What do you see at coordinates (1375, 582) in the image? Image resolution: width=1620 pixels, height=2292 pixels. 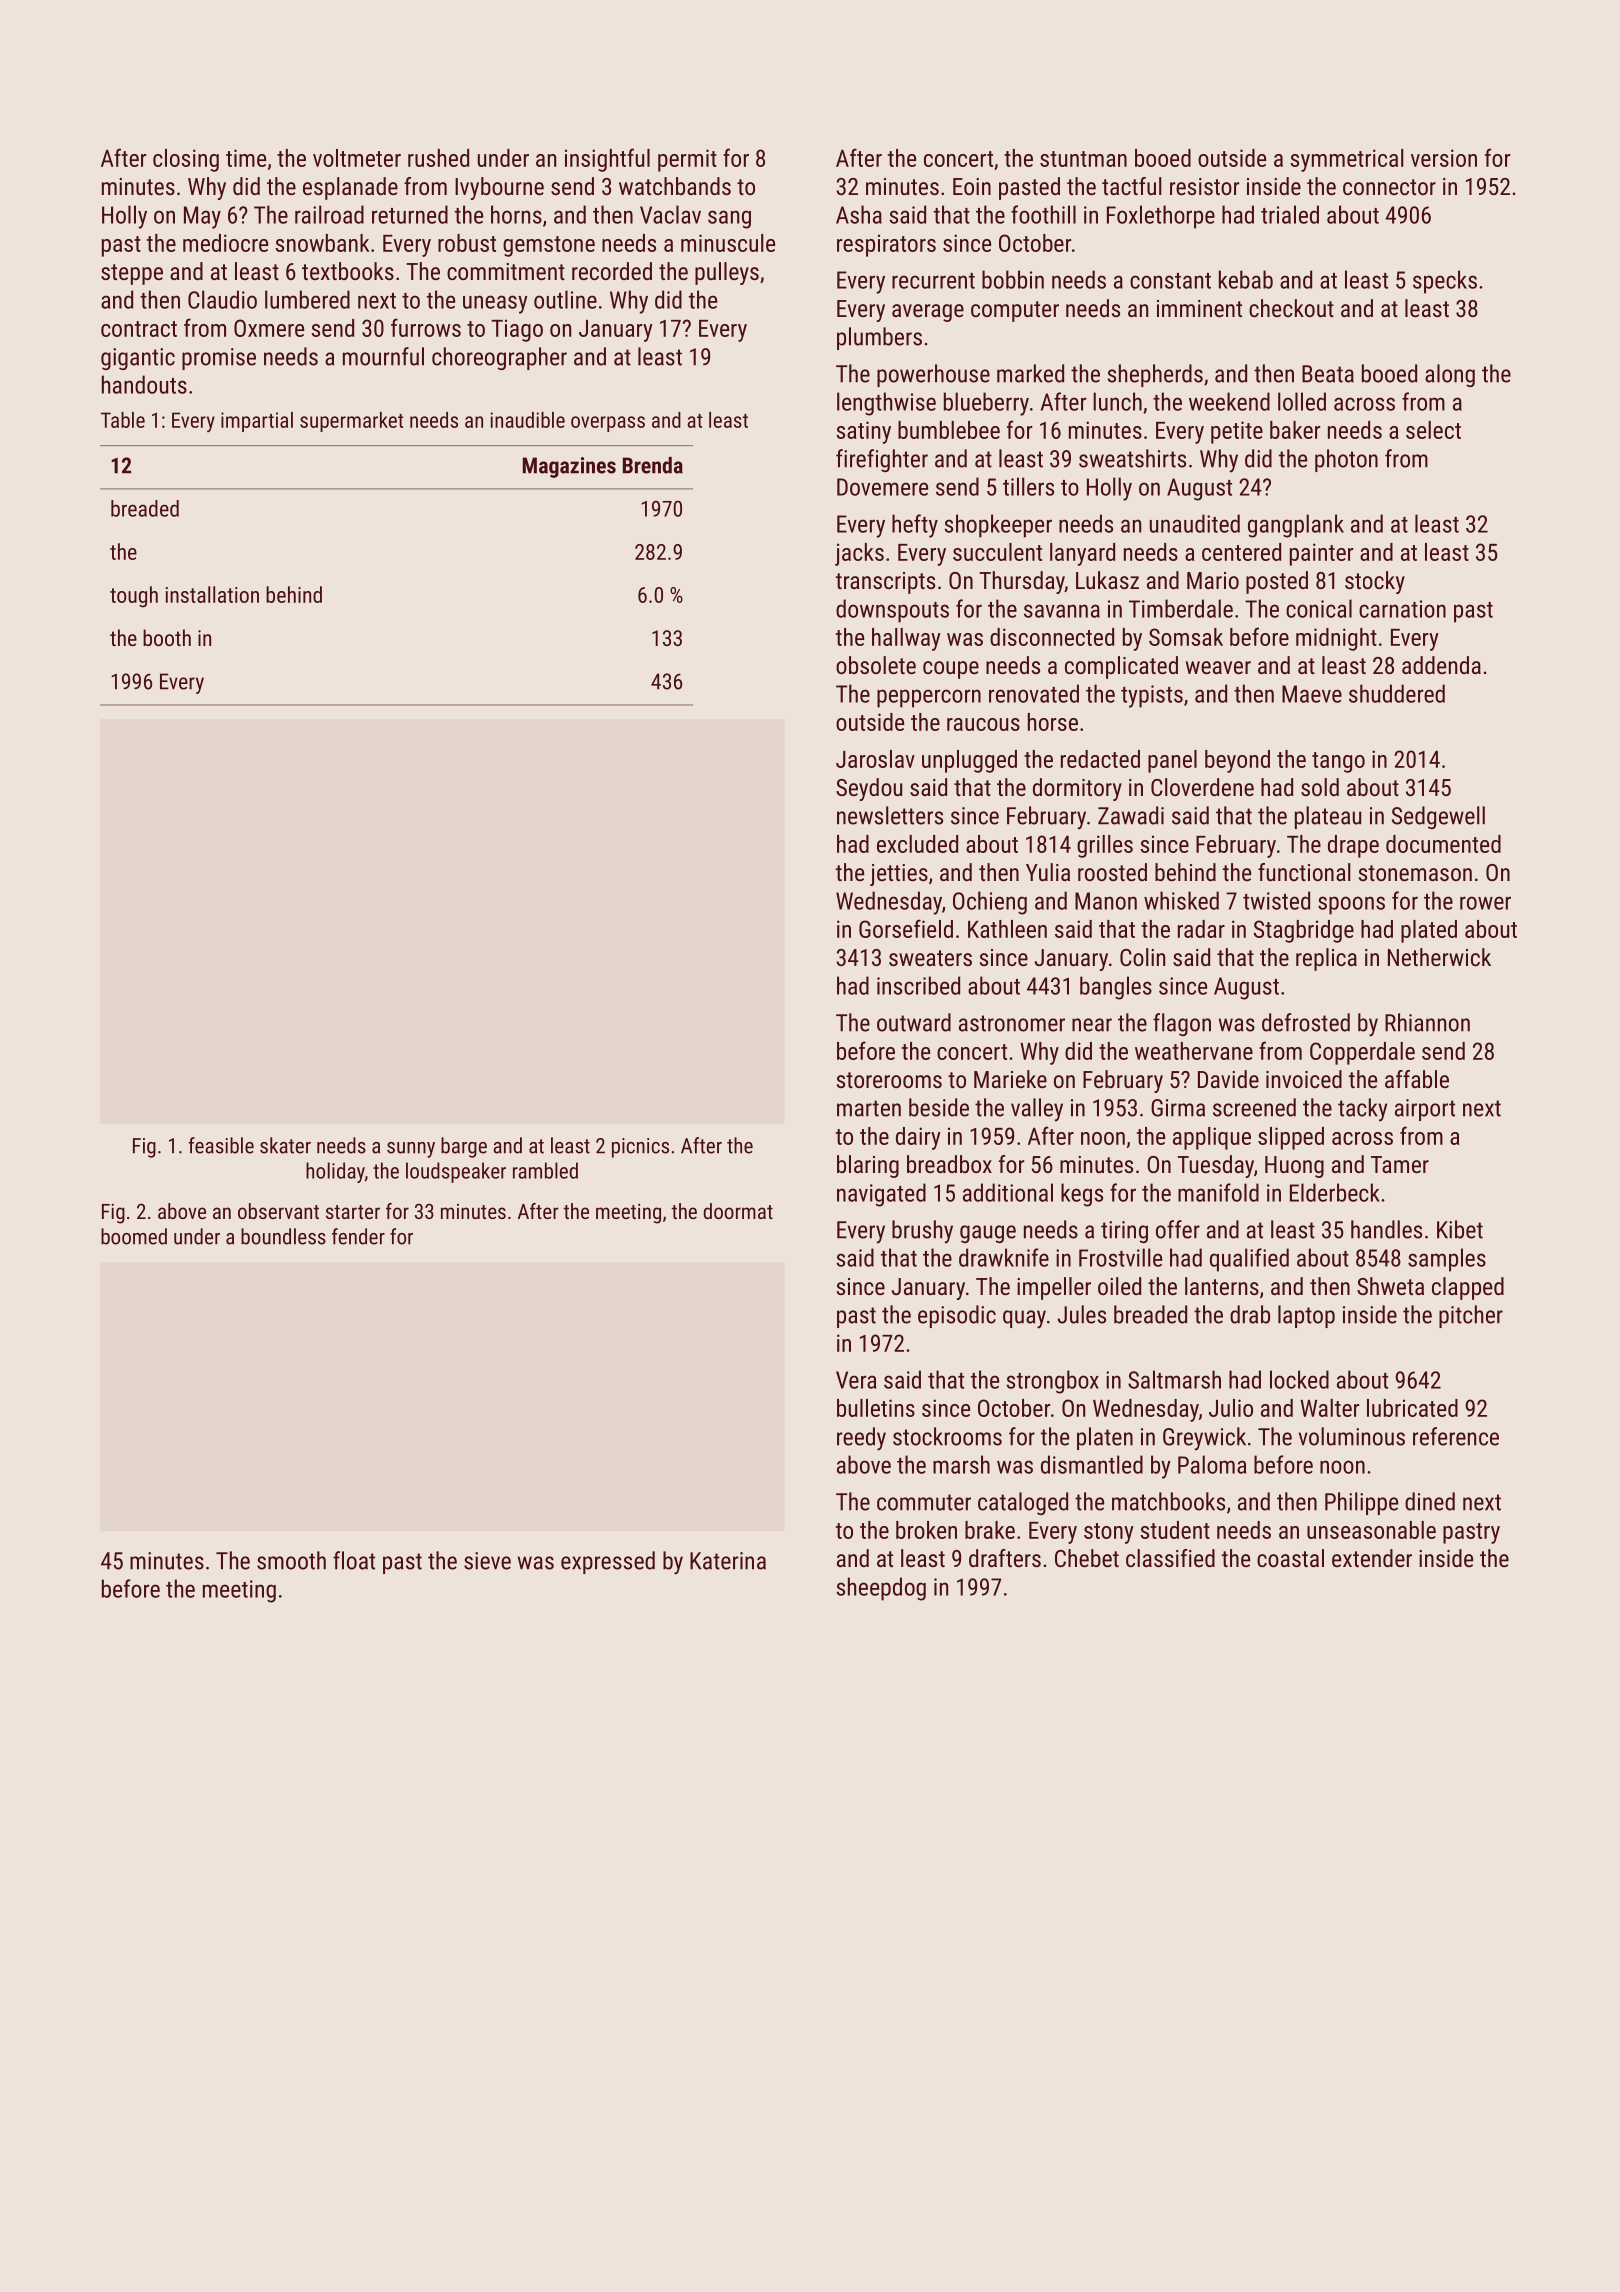 I see `stocky` at bounding box center [1375, 582].
